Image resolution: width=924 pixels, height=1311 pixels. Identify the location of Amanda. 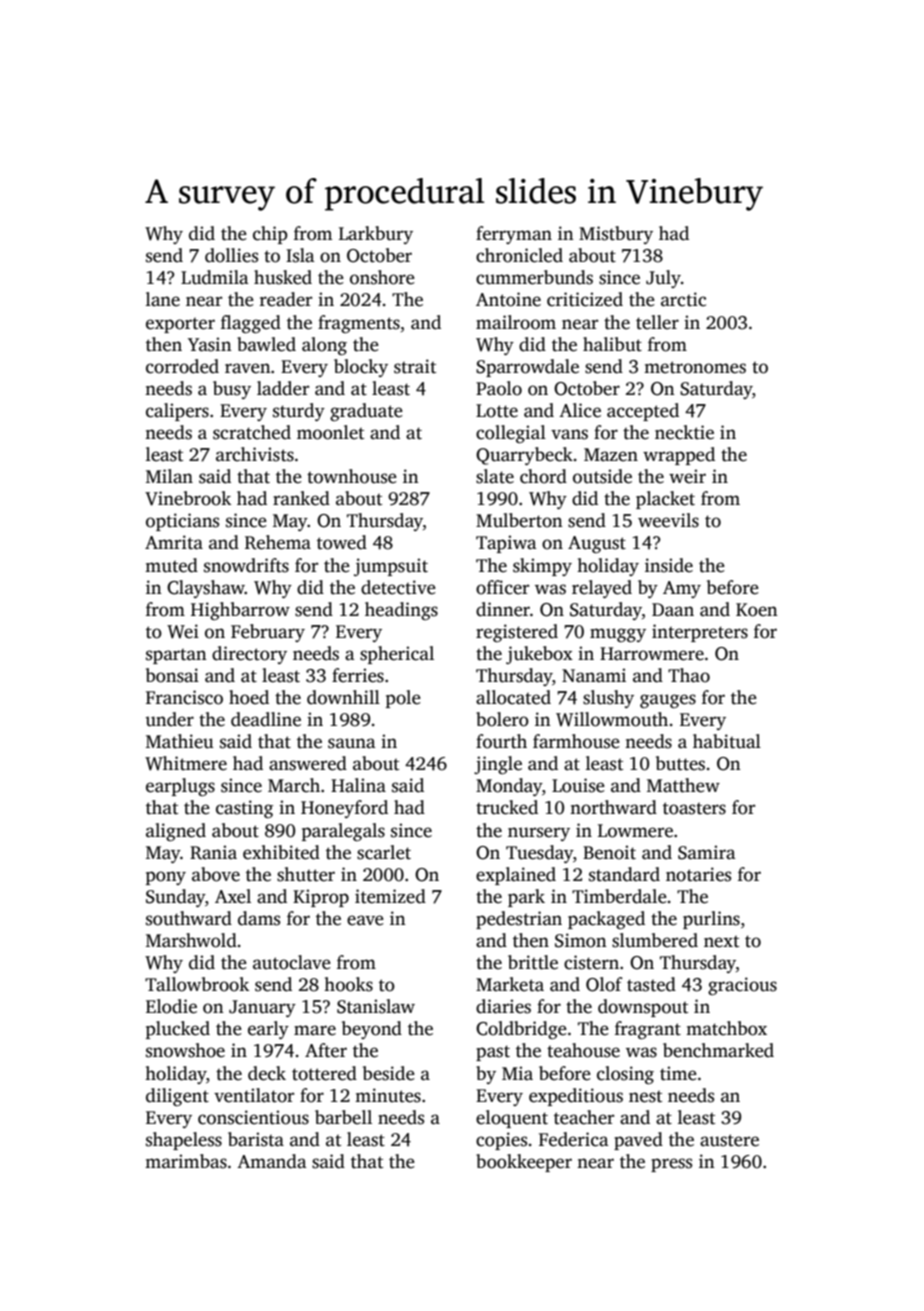
(272, 1161).
